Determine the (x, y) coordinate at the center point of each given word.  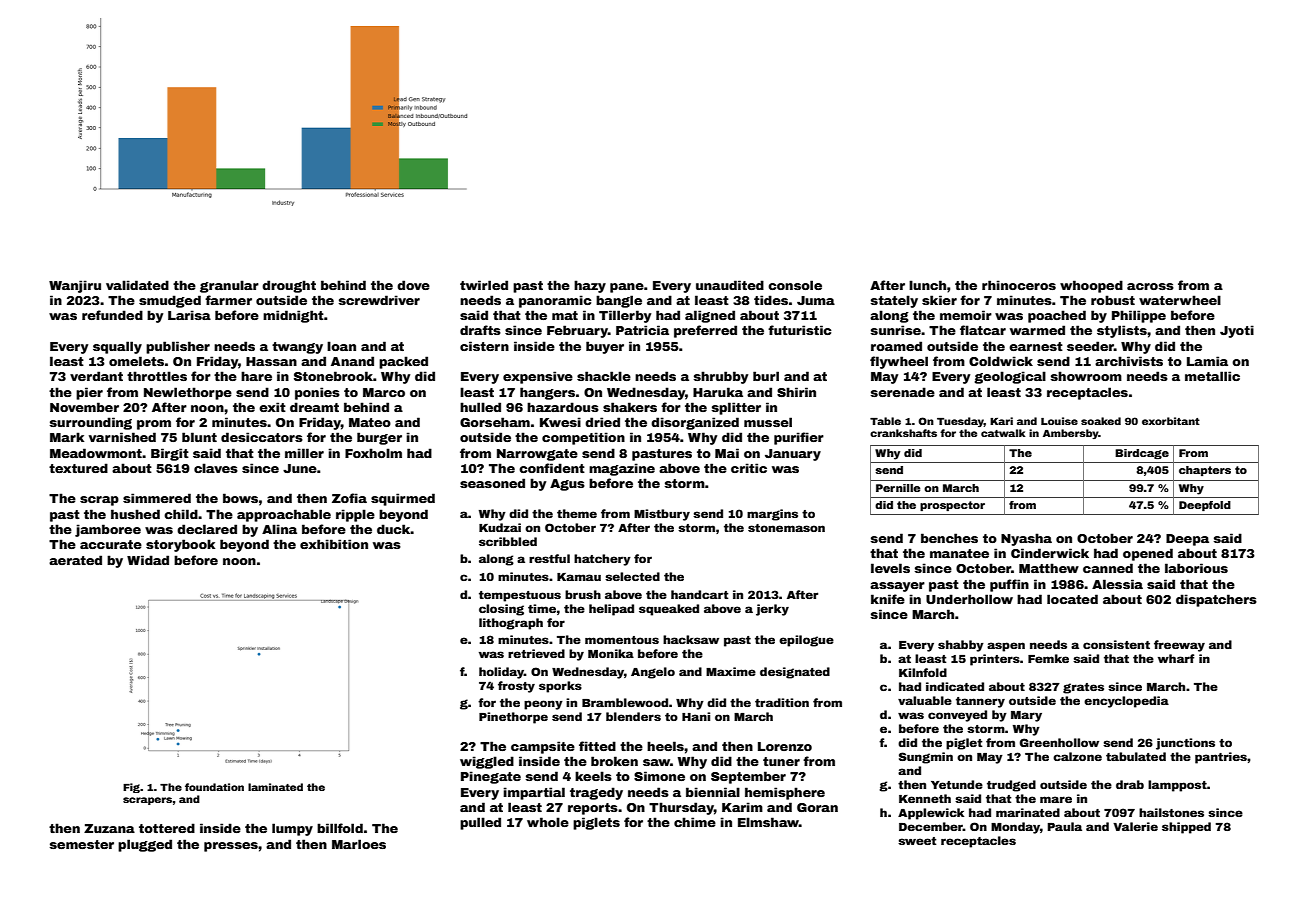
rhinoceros (1019, 285)
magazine (622, 469)
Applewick (931, 814)
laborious (1196, 568)
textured (78, 468)
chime (695, 822)
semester (82, 844)
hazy (590, 286)
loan (341, 346)
